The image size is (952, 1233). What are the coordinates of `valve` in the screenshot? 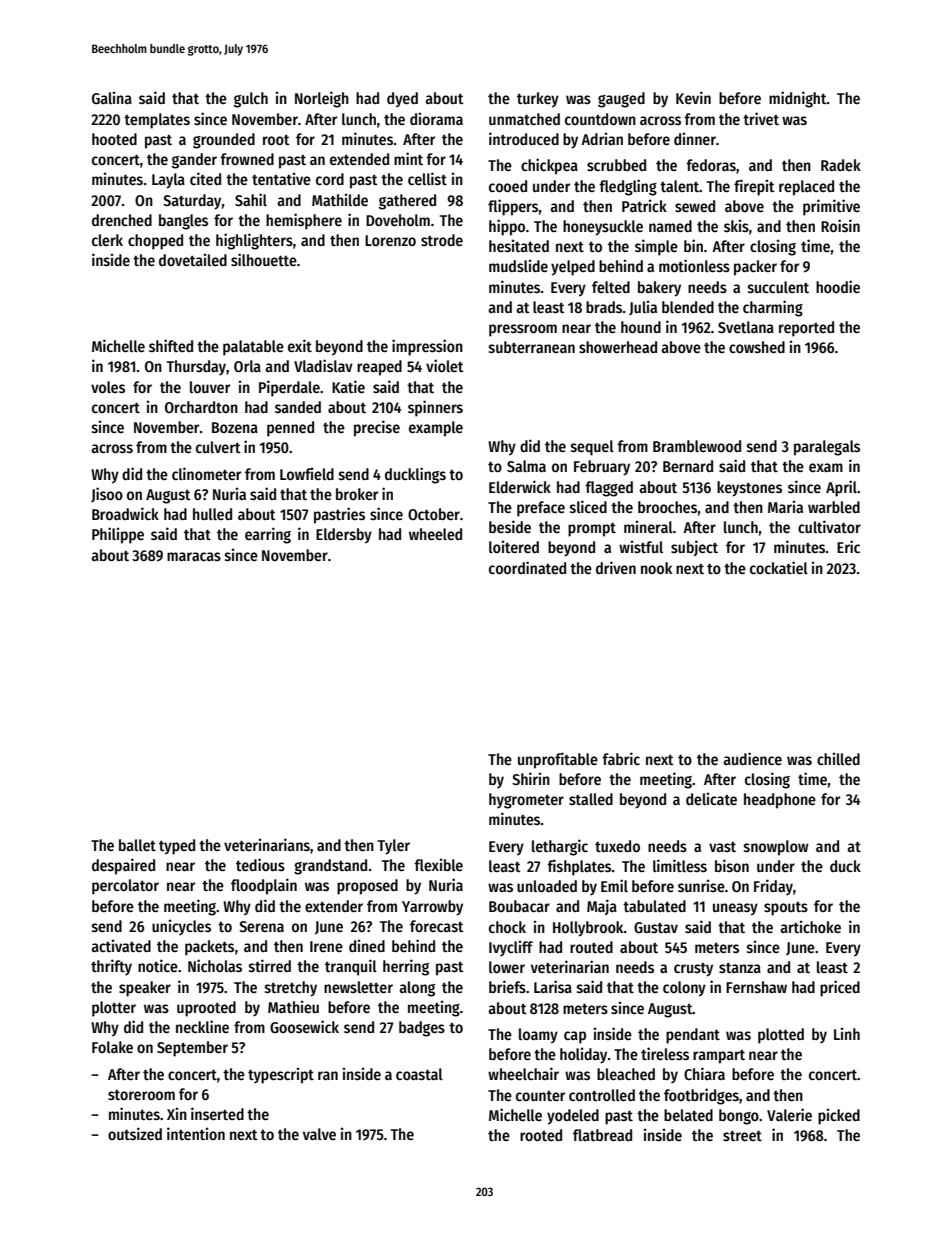 It's located at (319, 1134).
